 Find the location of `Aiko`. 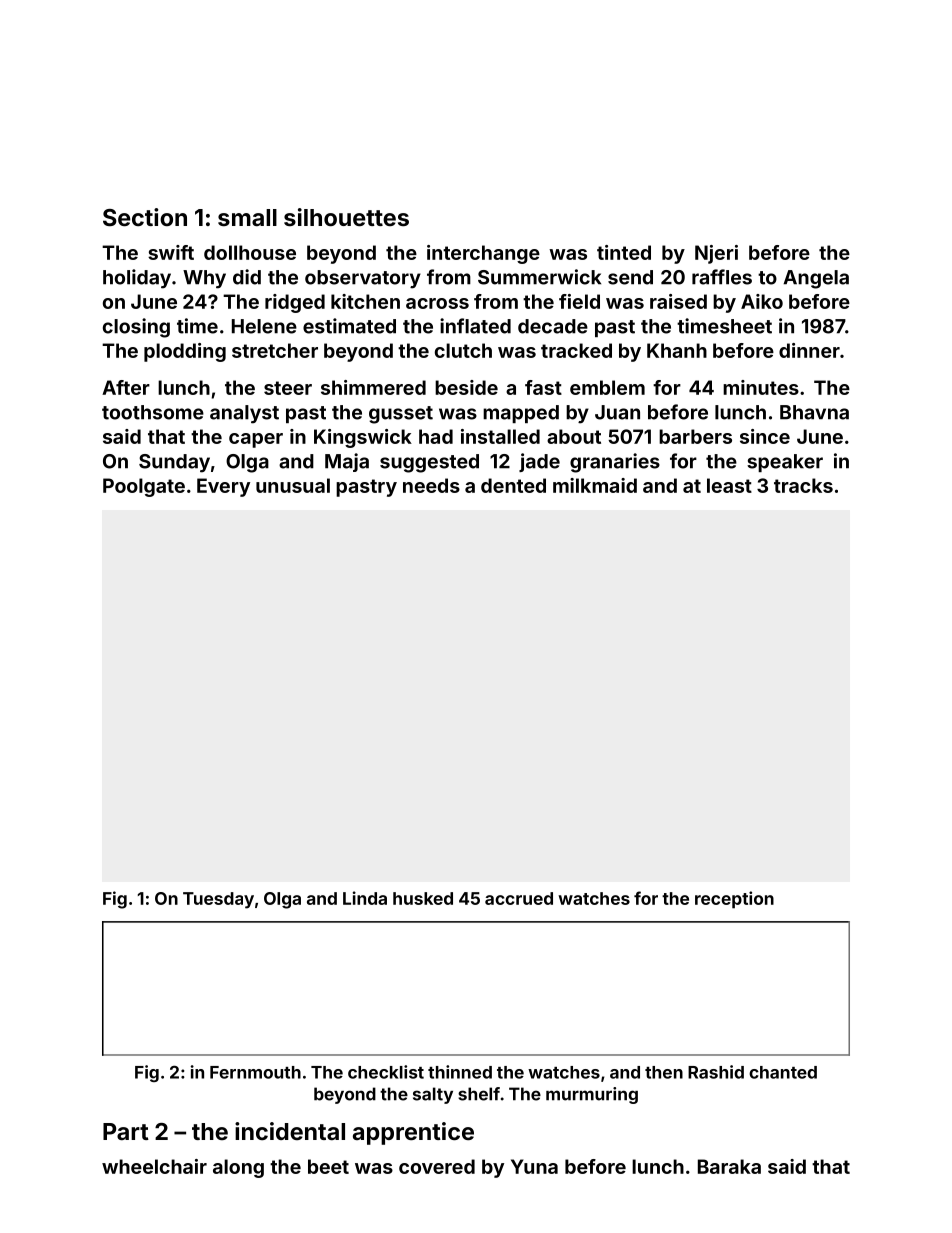

Aiko is located at coordinates (762, 301).
